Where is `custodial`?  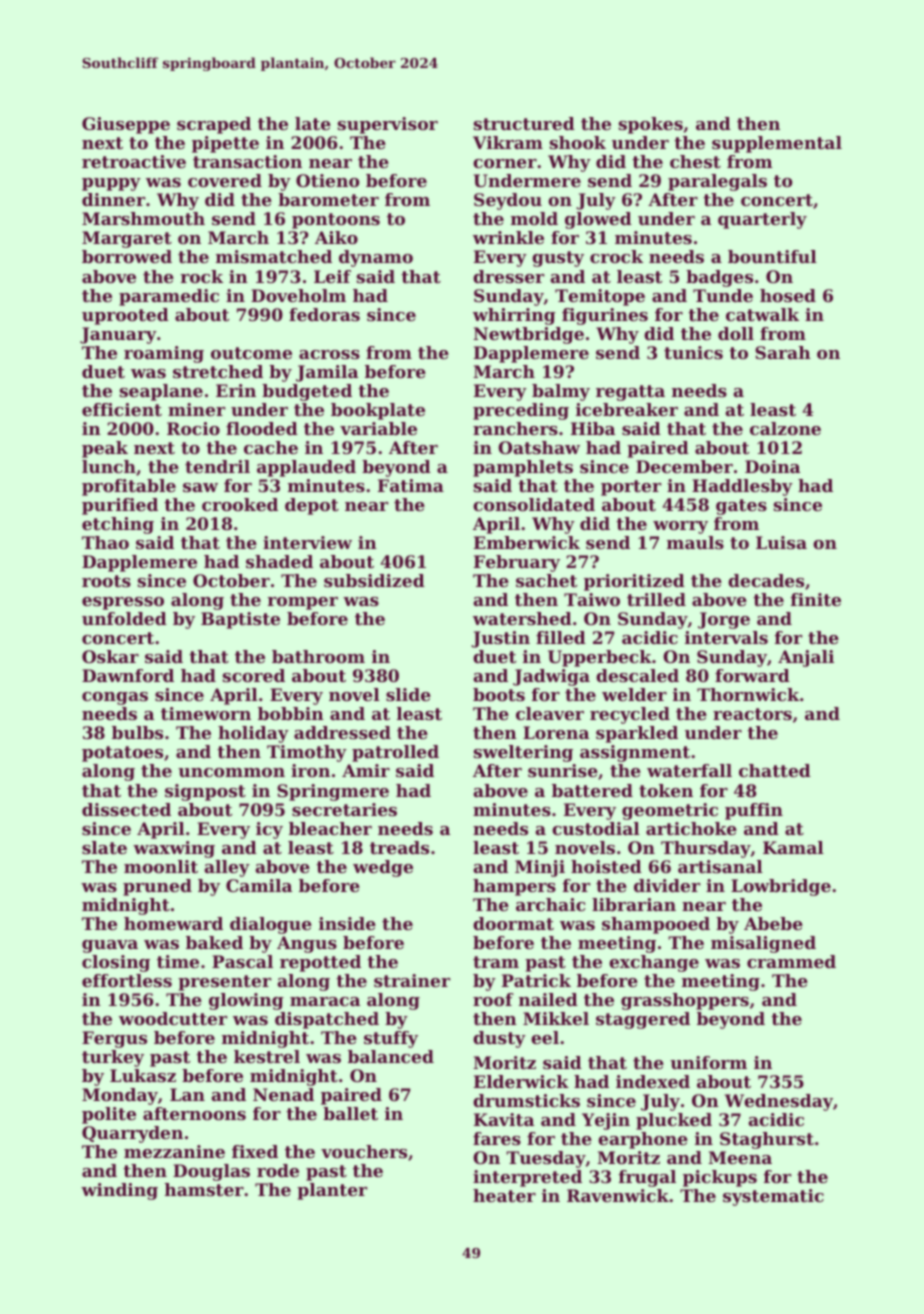
custodial is located at coordinates (596, 828).
